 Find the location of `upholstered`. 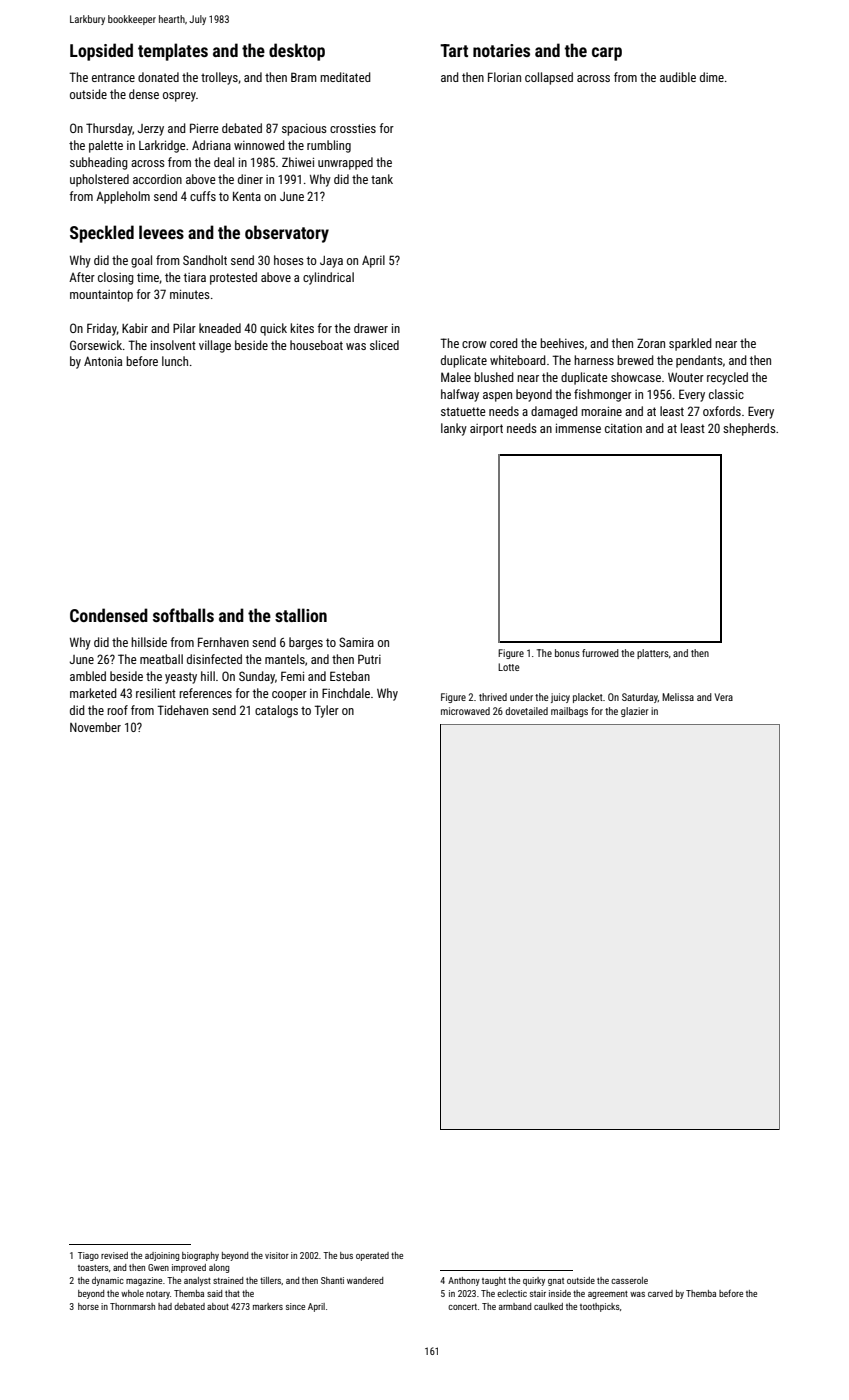

upholstered is located at coordinates (99, 180).
